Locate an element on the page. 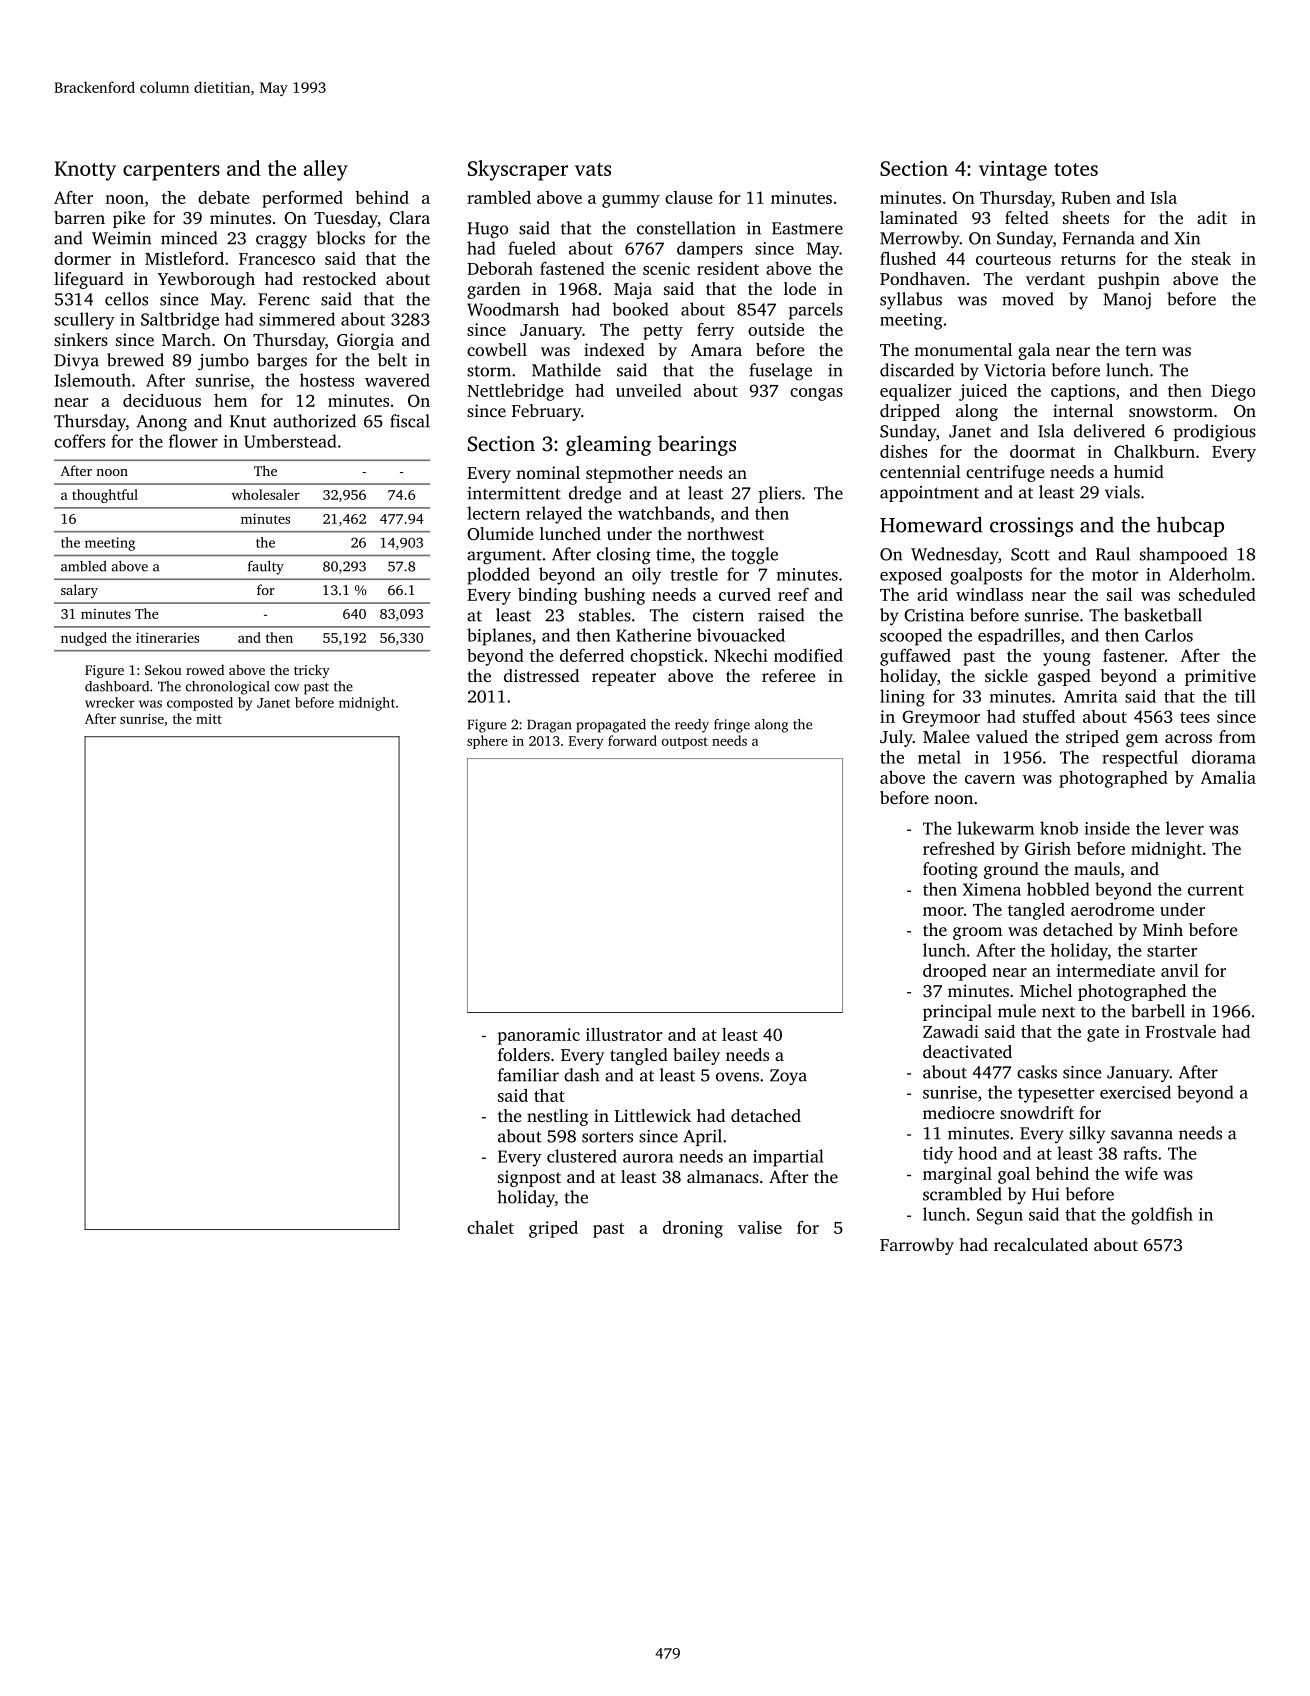 This image has width=1310, height=1696. panoramic is located at coordinates (539, 1036).
